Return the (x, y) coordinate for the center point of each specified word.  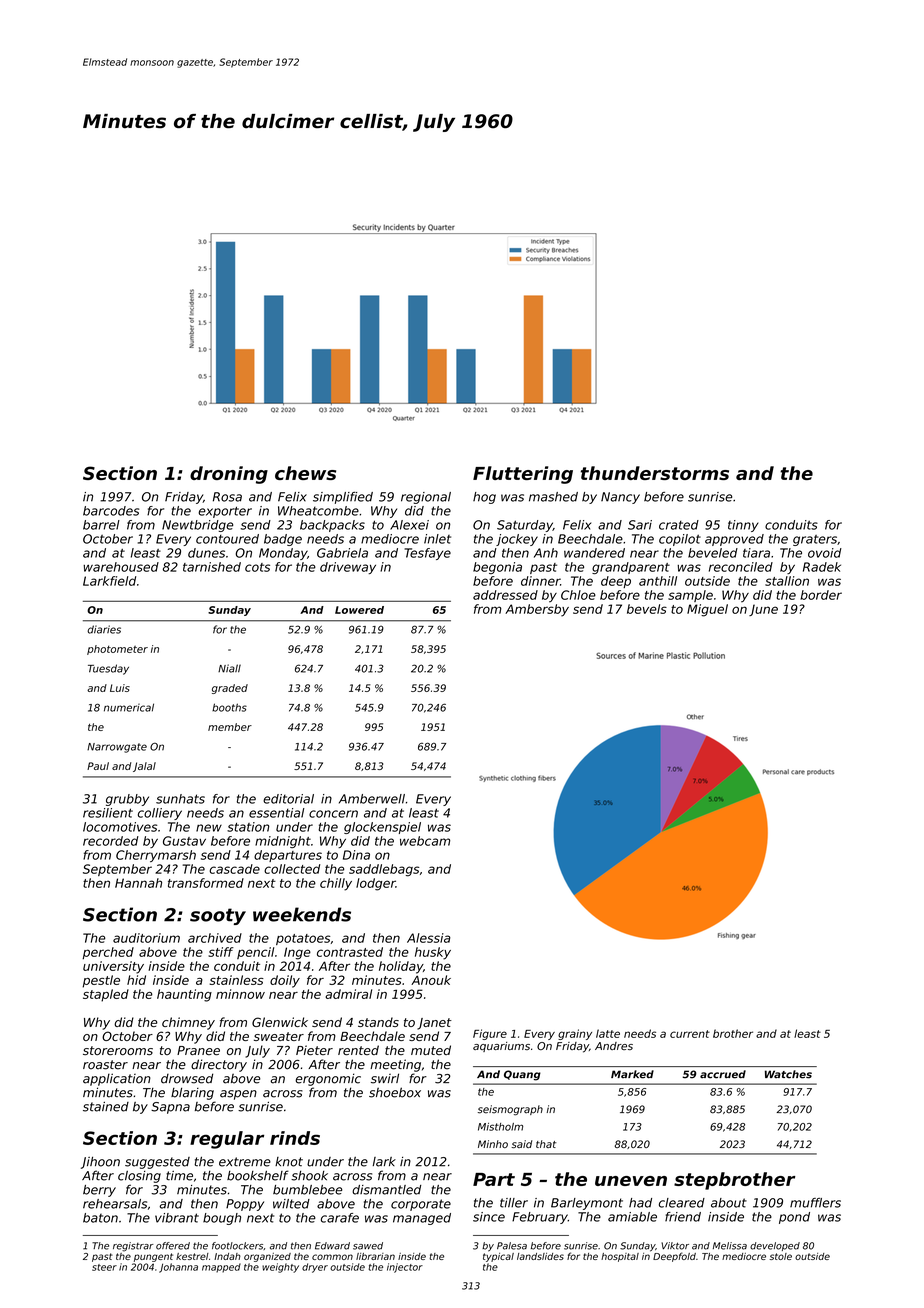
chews (305, 473)
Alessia (429, 938)
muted (431, 1050)
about (729, 1203)
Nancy (620, 498)
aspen (238, 1095)
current (690, 1034)
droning (229, 475)
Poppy (245, 1205)
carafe (340, 1218)
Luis (120, 688)
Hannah (138, 883)
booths (229, 707)
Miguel (707, 610)
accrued (723, 1074)
